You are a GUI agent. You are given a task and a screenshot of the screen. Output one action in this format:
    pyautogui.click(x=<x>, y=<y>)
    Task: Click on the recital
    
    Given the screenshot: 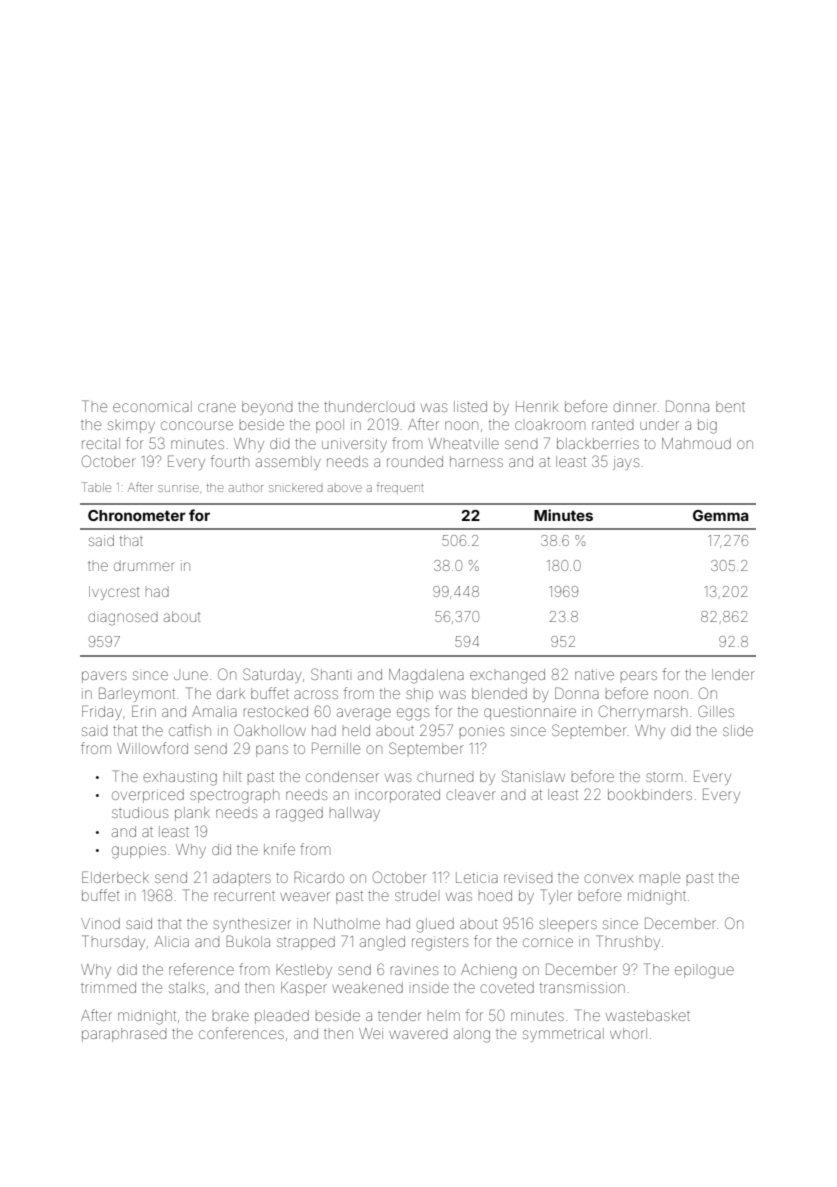 What is the action you would take?
    pyautogui.click(x=101, y=443)
